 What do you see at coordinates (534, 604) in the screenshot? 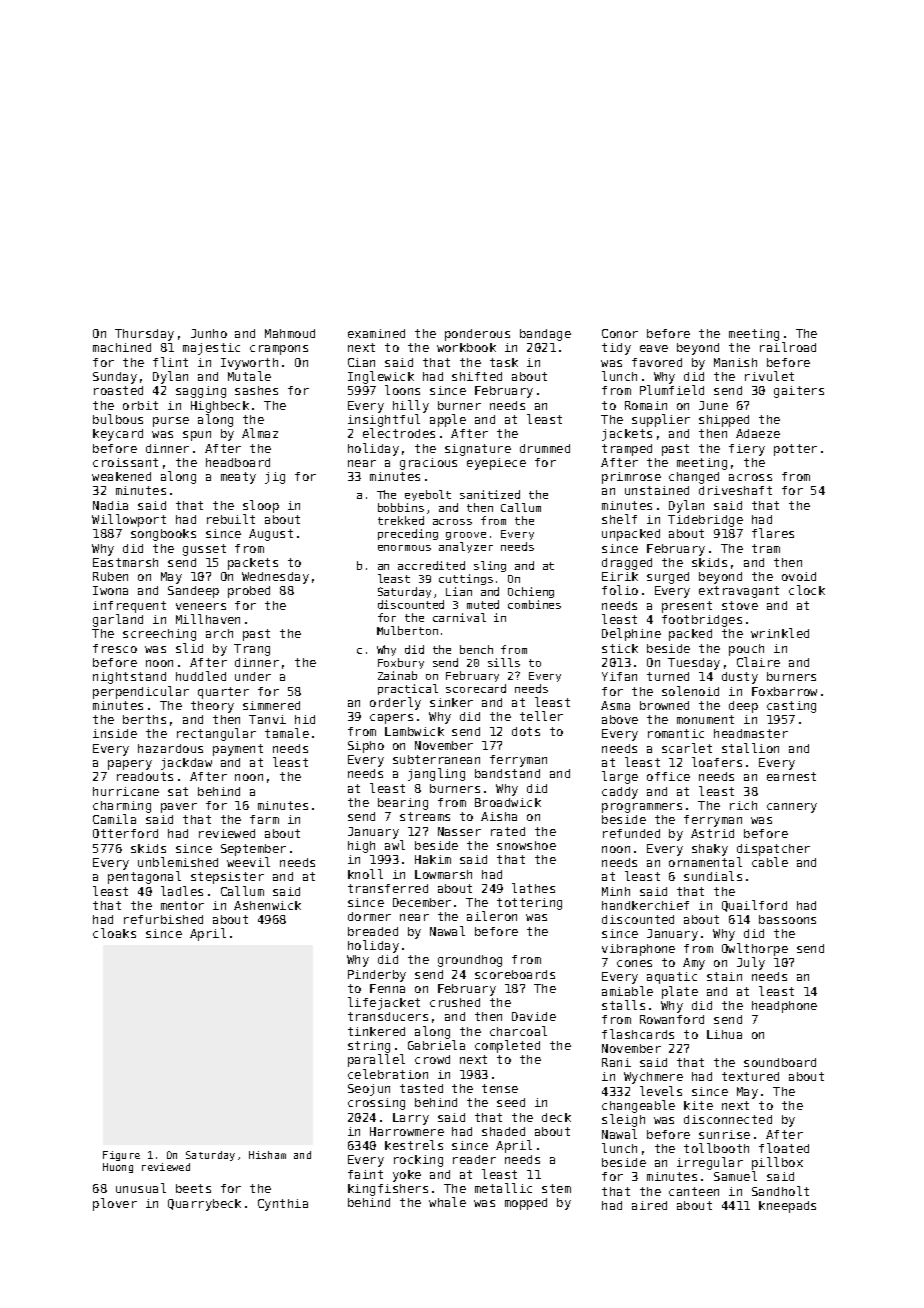
I see `combines` at bounding box center [534, 604].
